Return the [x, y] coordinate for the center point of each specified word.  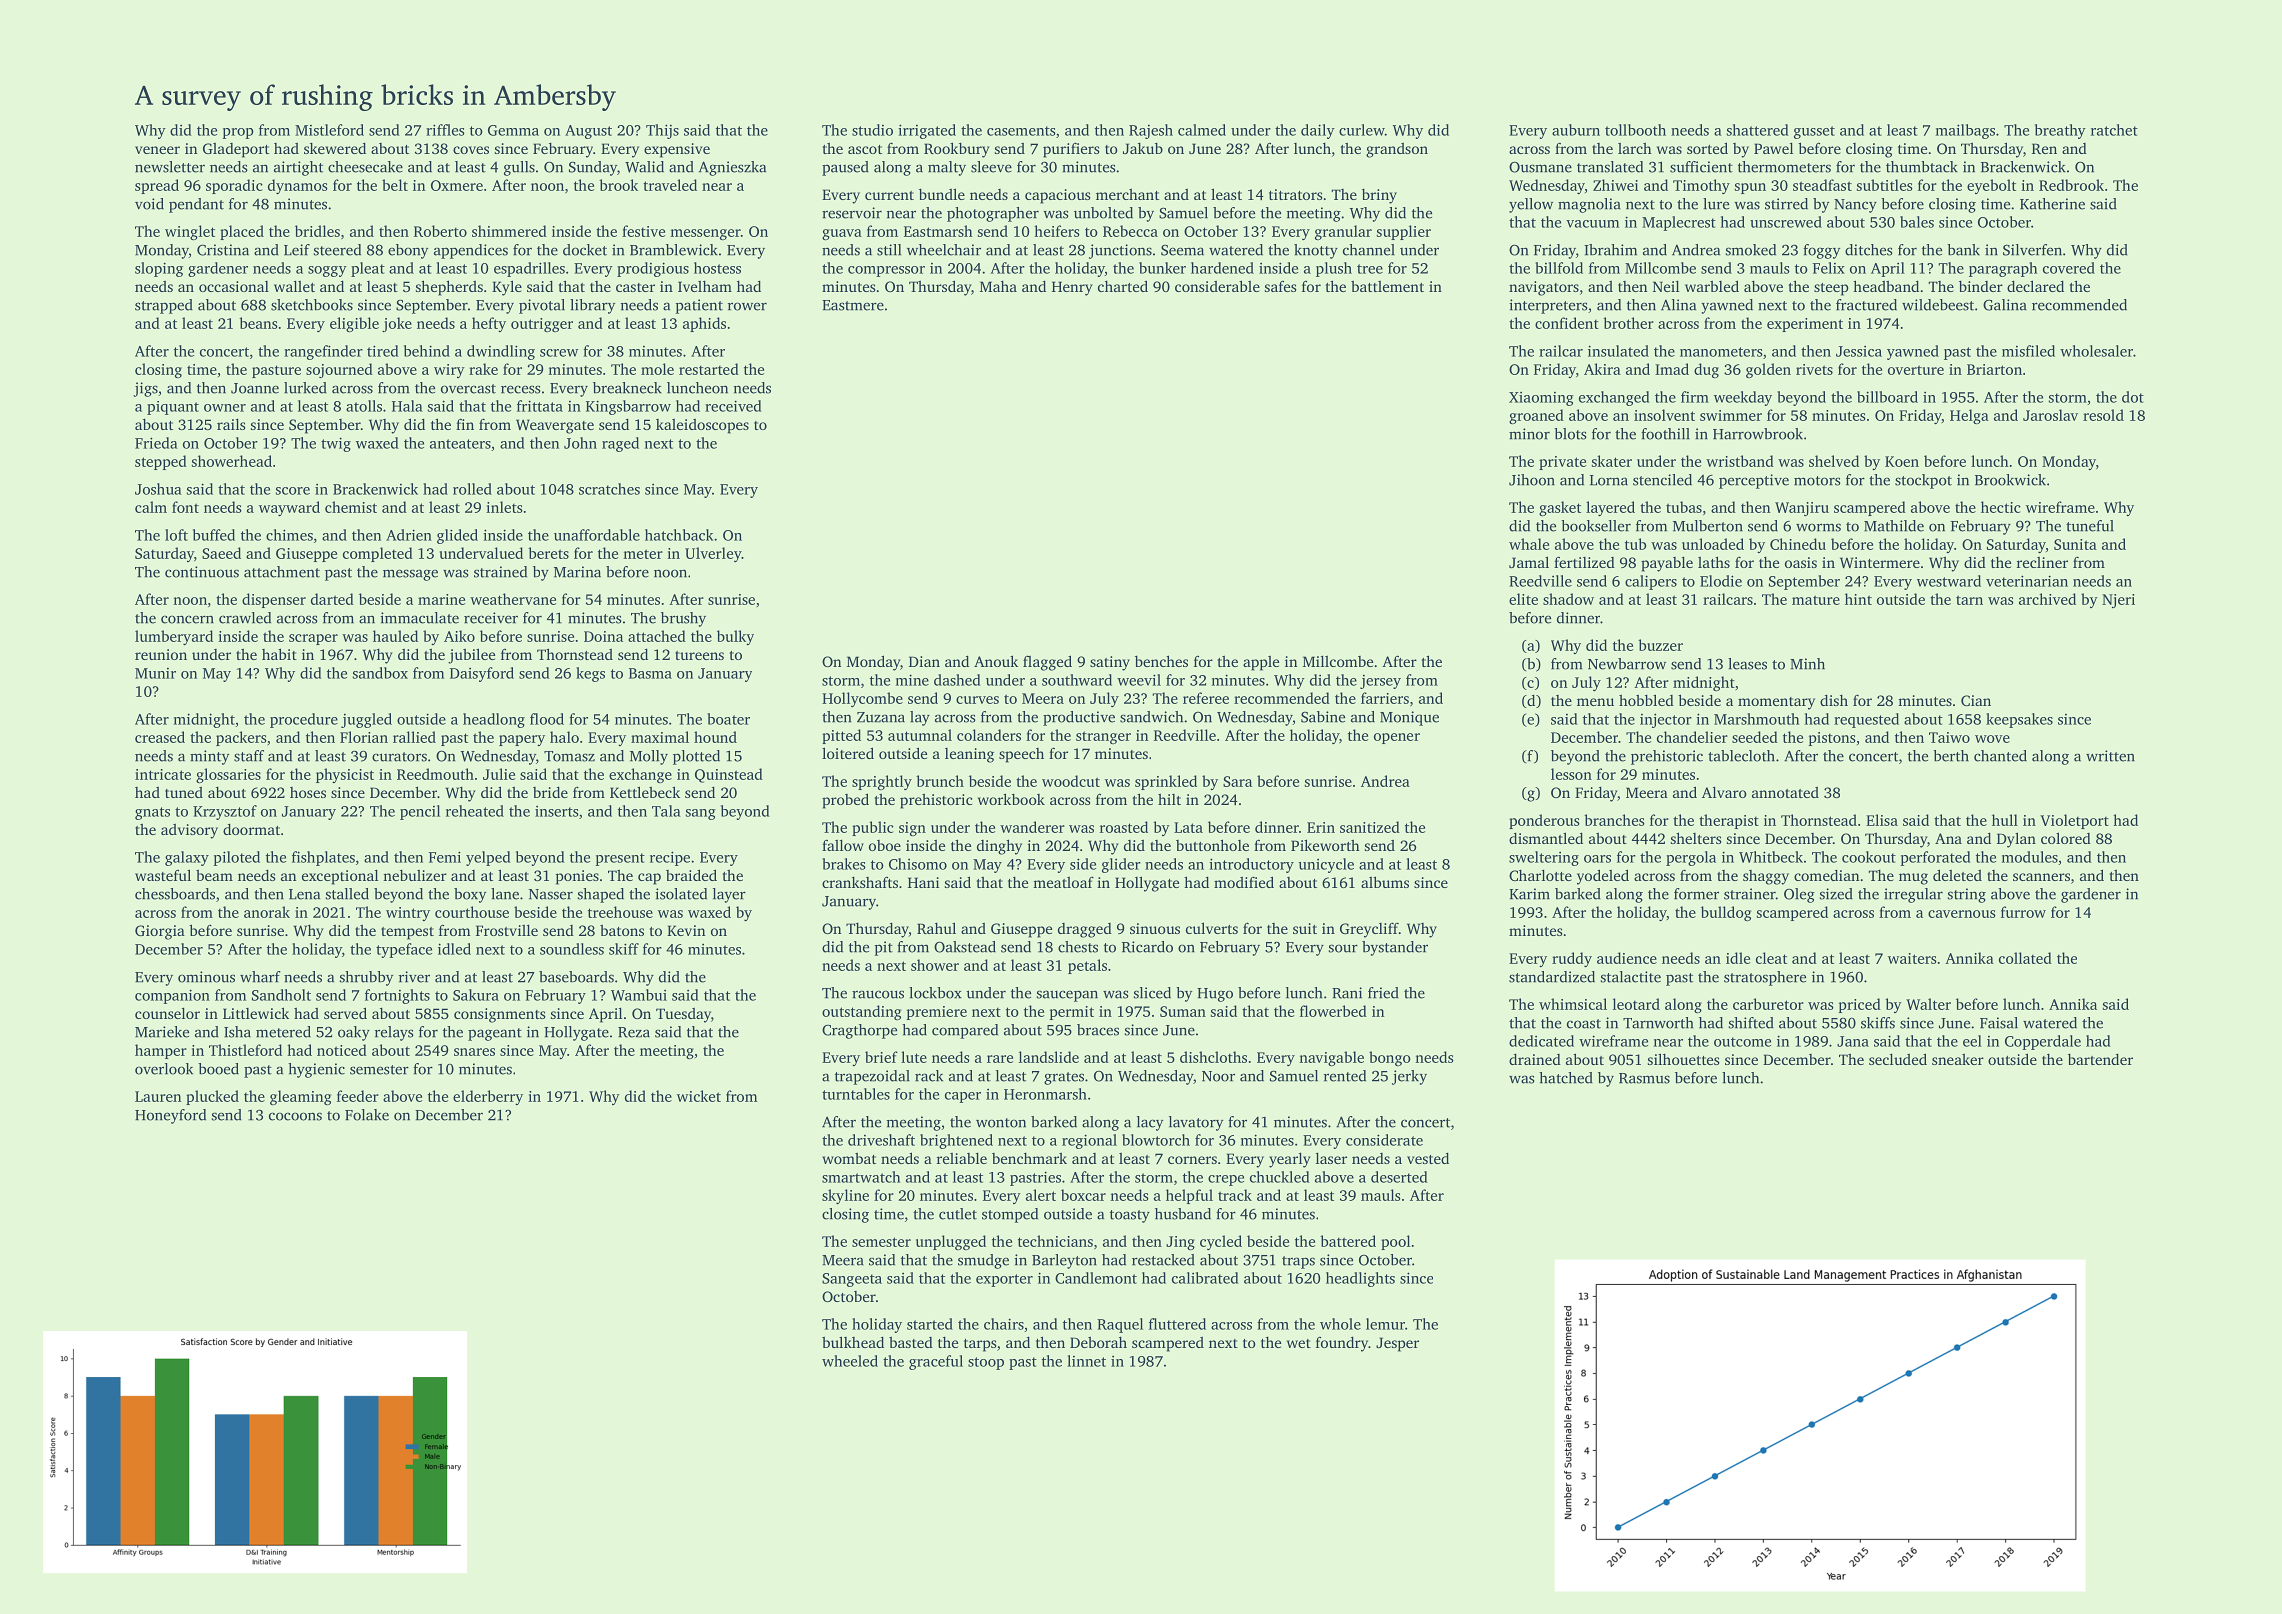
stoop [986, 1363]
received [733, 406]
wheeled [850, 1361]
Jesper [1397, 1344]
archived [2047, 599]
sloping [159, 269]
